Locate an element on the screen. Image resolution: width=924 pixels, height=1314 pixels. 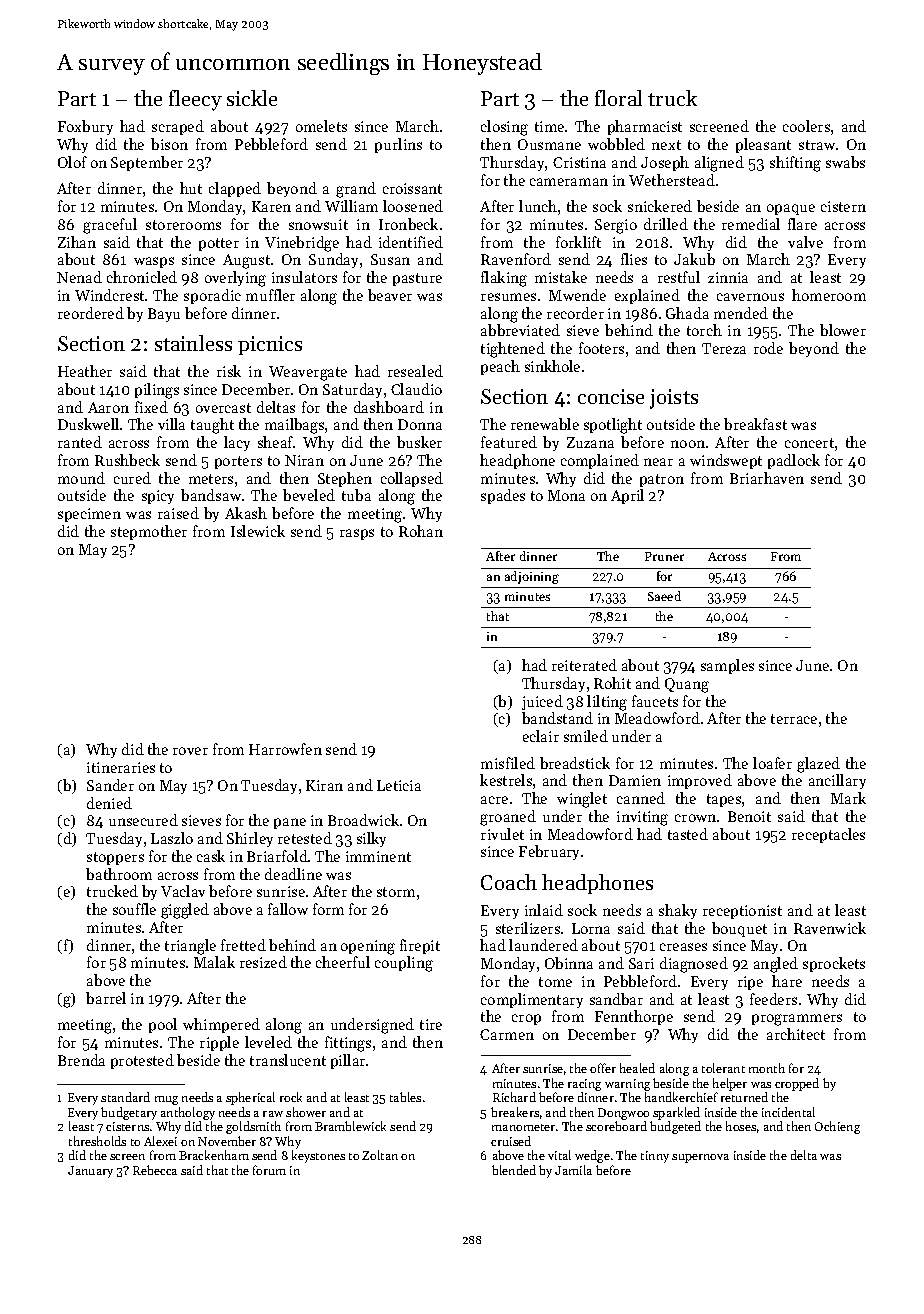
pilings is located at coordinates (157, 391).
